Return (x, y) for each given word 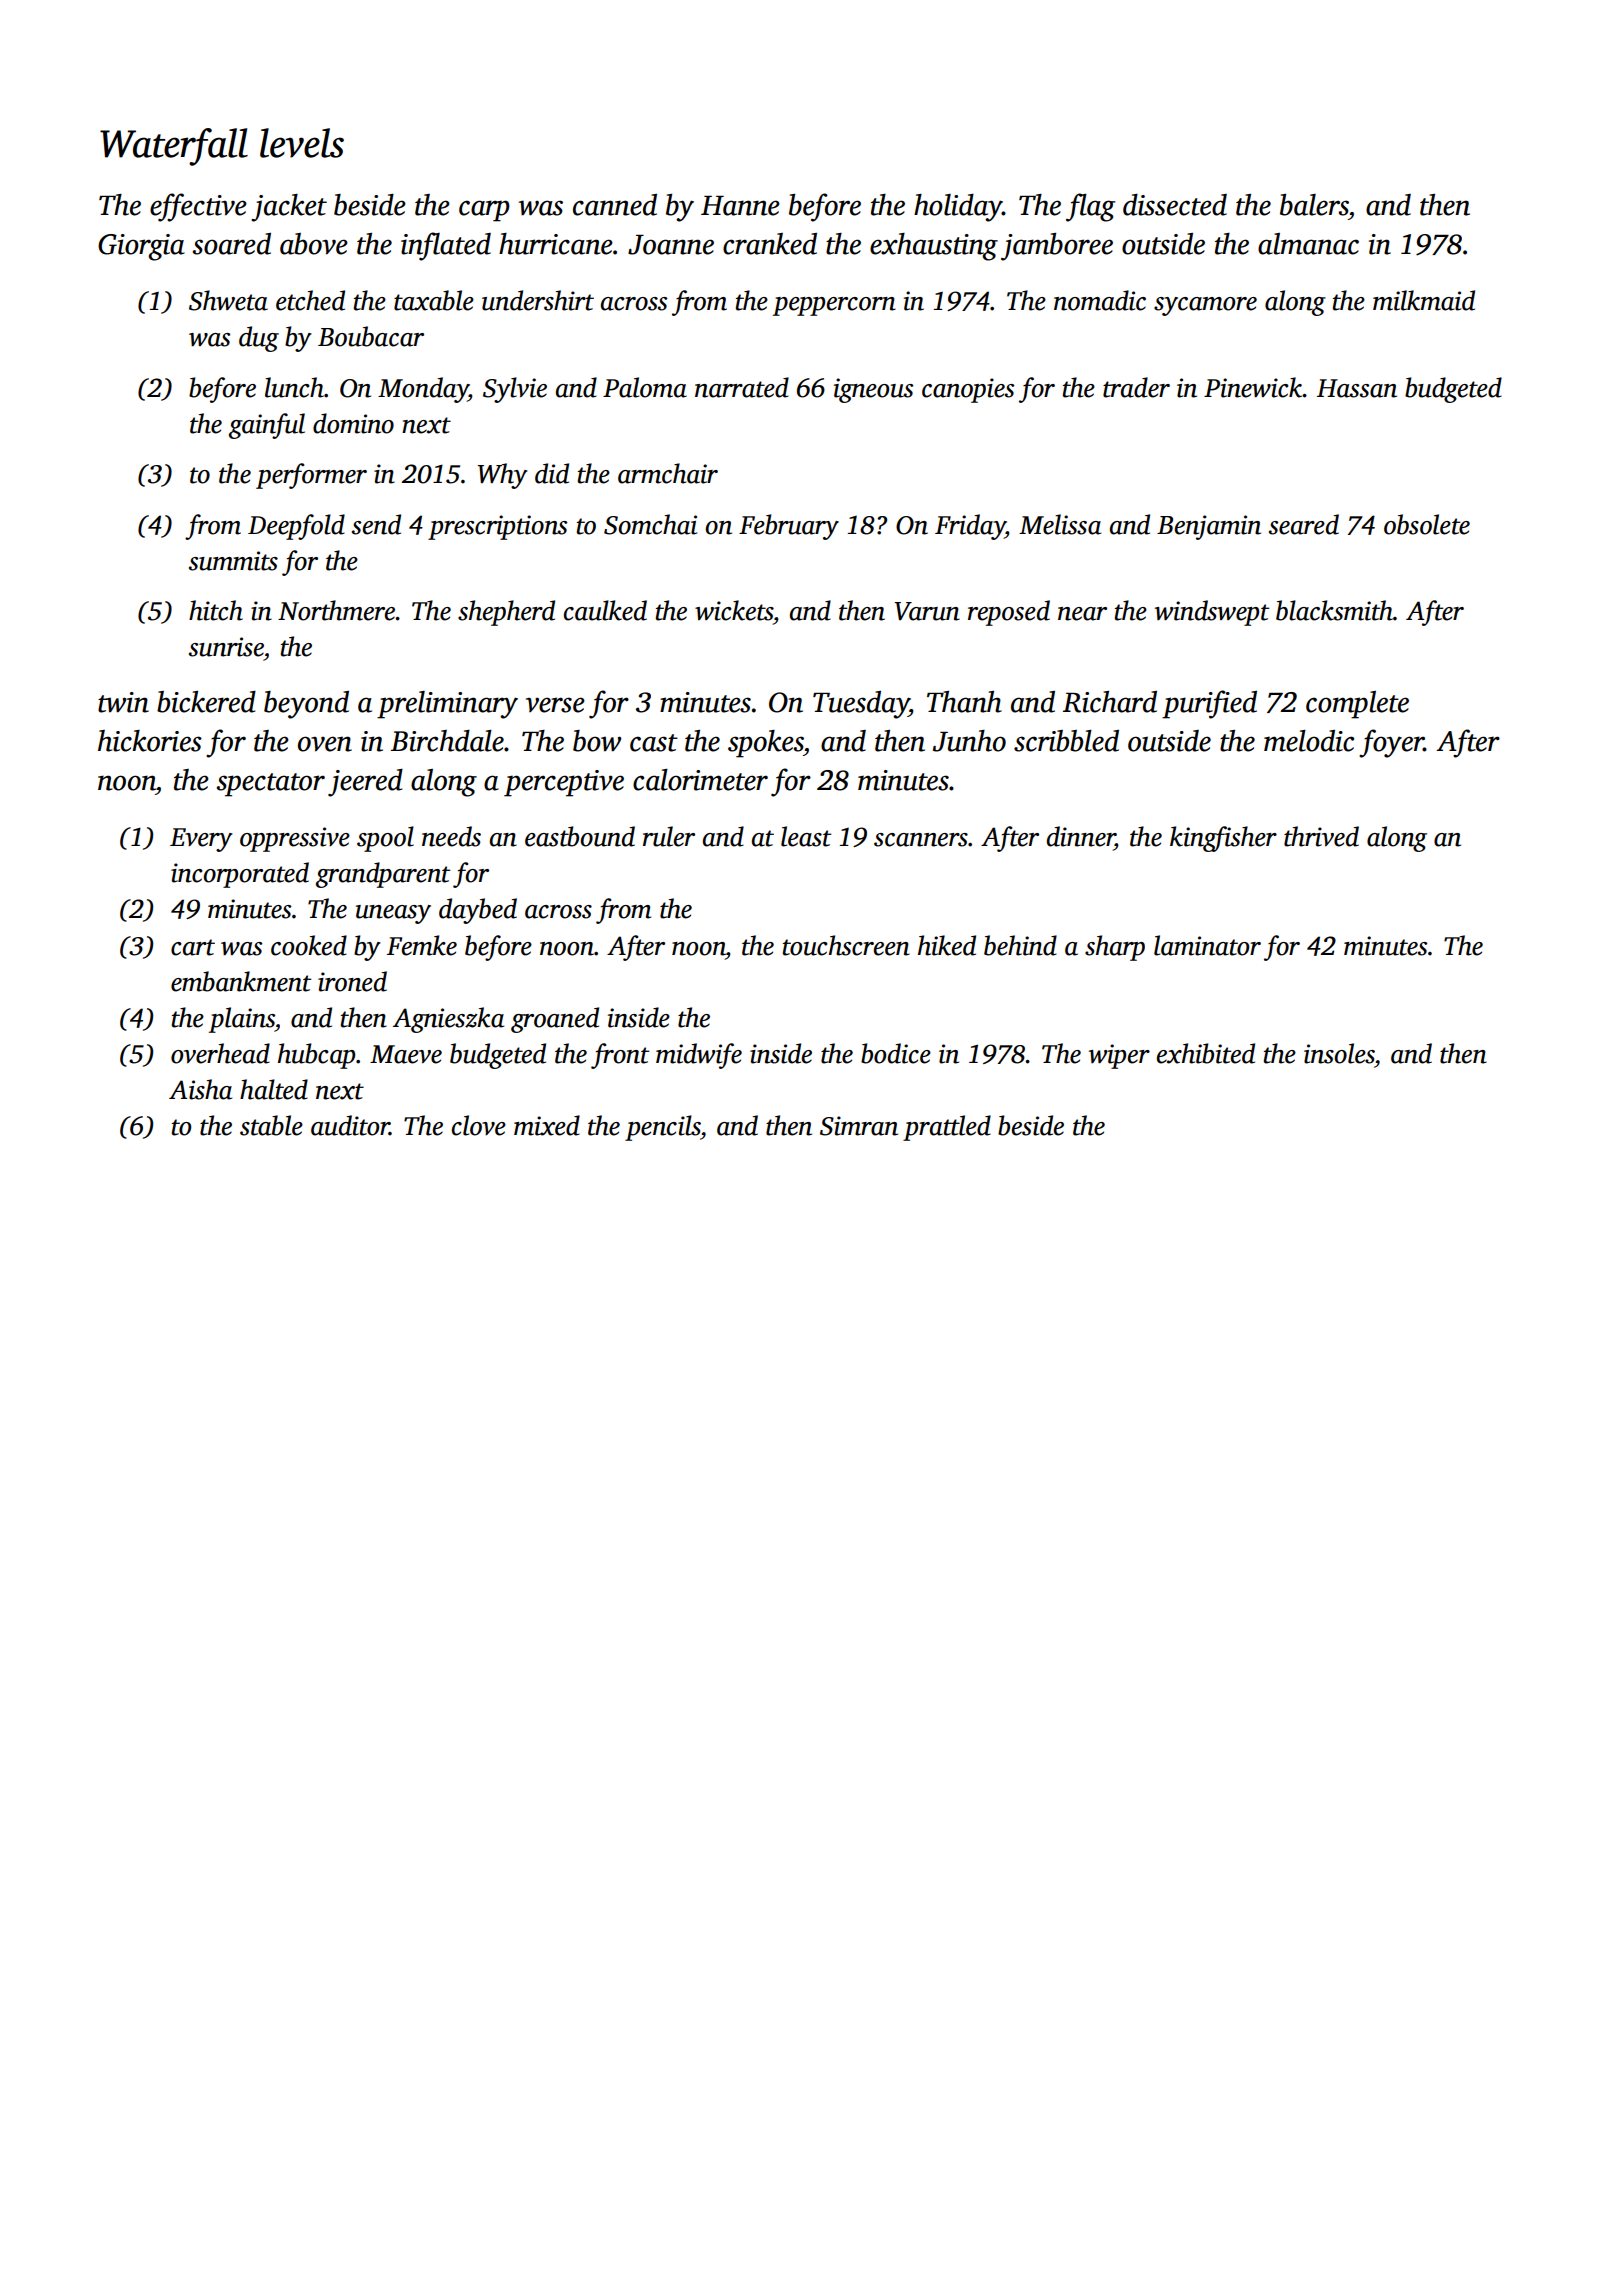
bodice (896, 1053)
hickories (150, 741)
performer (311, 476)
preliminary (447, 705)
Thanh (964, 702)
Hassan (1357, 388)
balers (1314, 205)
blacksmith (1334, 610)
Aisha (200, 1089)
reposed (1009, 613)
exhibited (1206, 1053)
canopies (968, 390)
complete (1357, 705)
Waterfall (174, 147)
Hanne (740, 206)
